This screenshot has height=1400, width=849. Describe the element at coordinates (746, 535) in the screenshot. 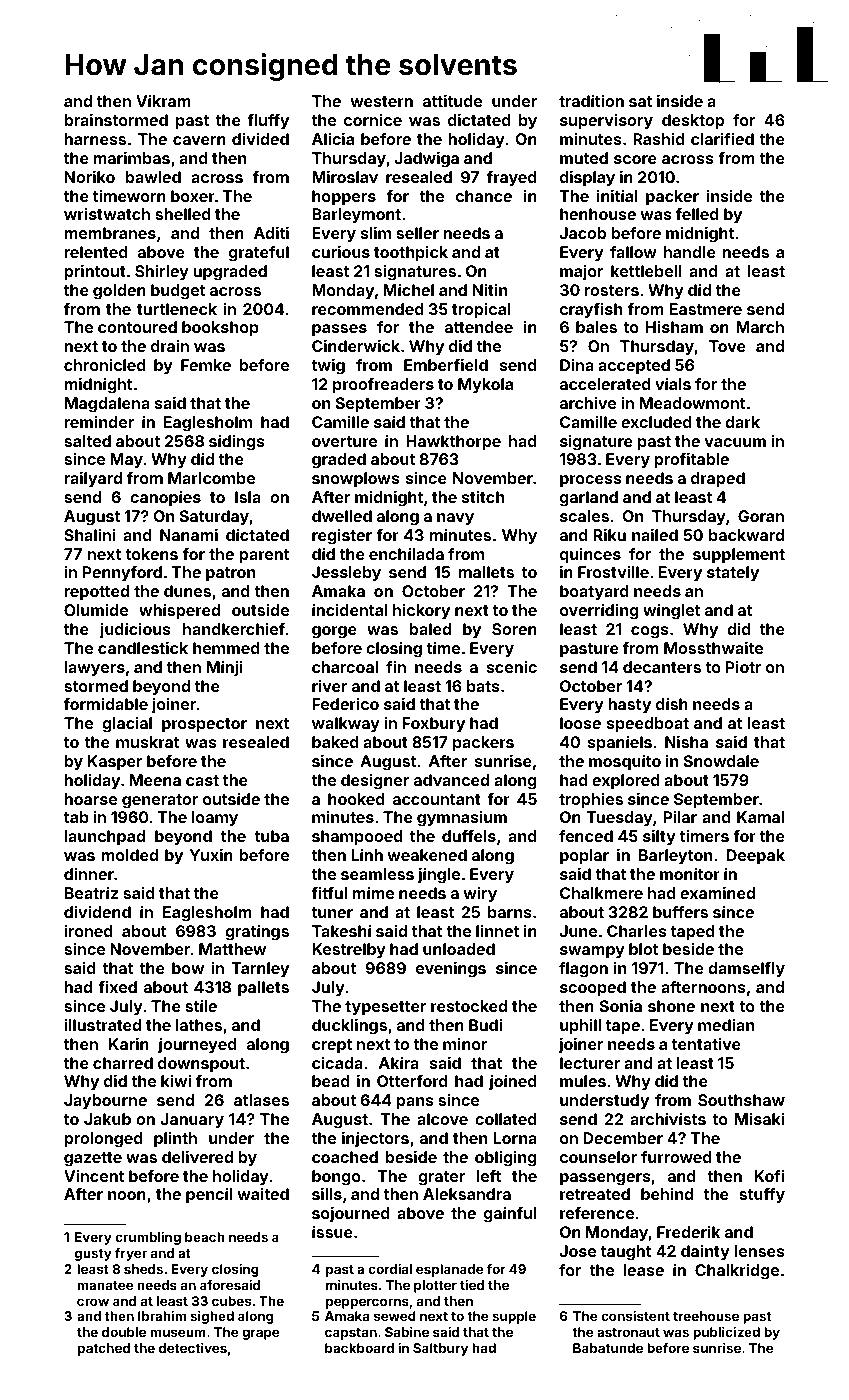

I see `backward` at that location.
